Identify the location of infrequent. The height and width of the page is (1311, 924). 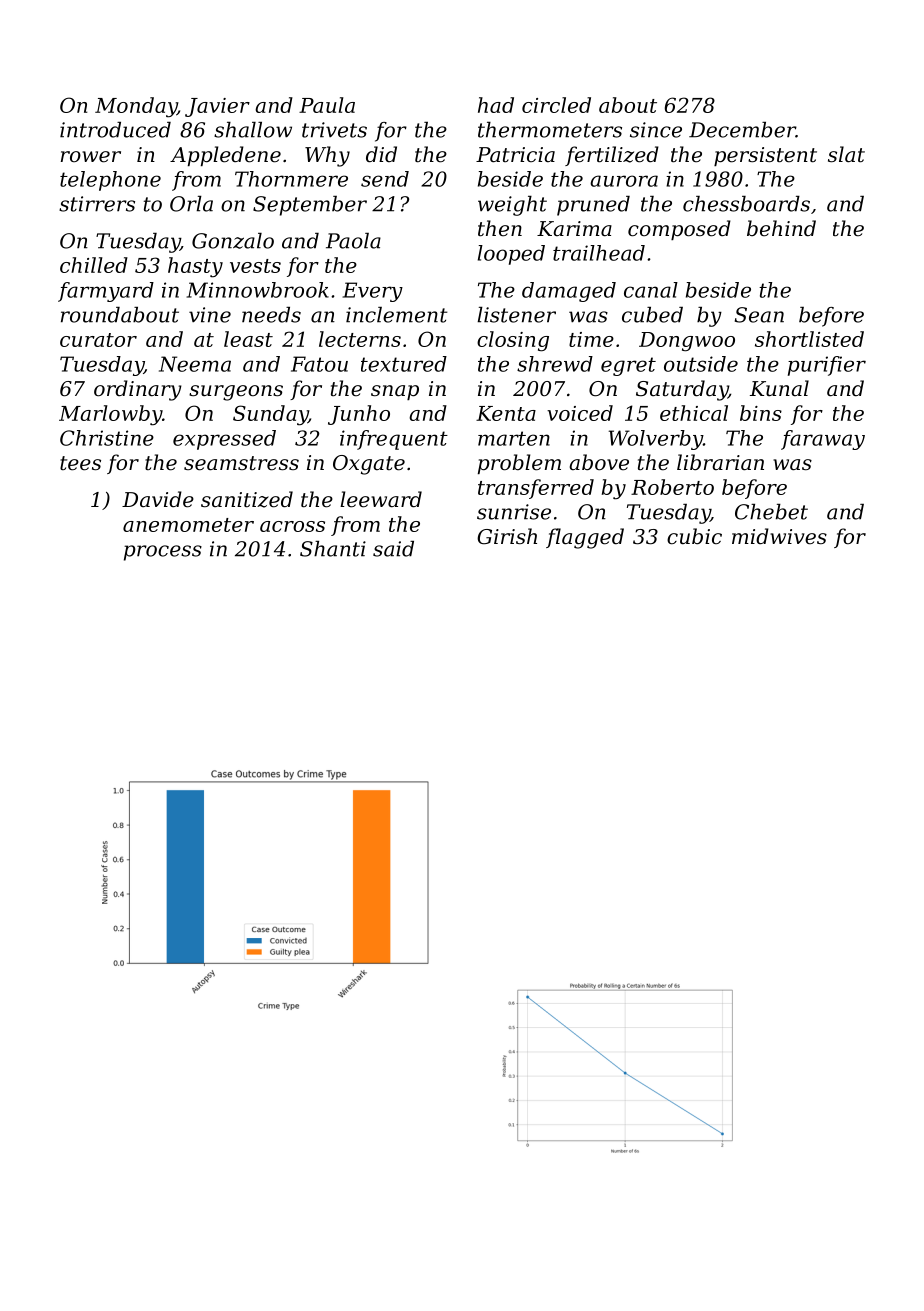
(394, 440).
